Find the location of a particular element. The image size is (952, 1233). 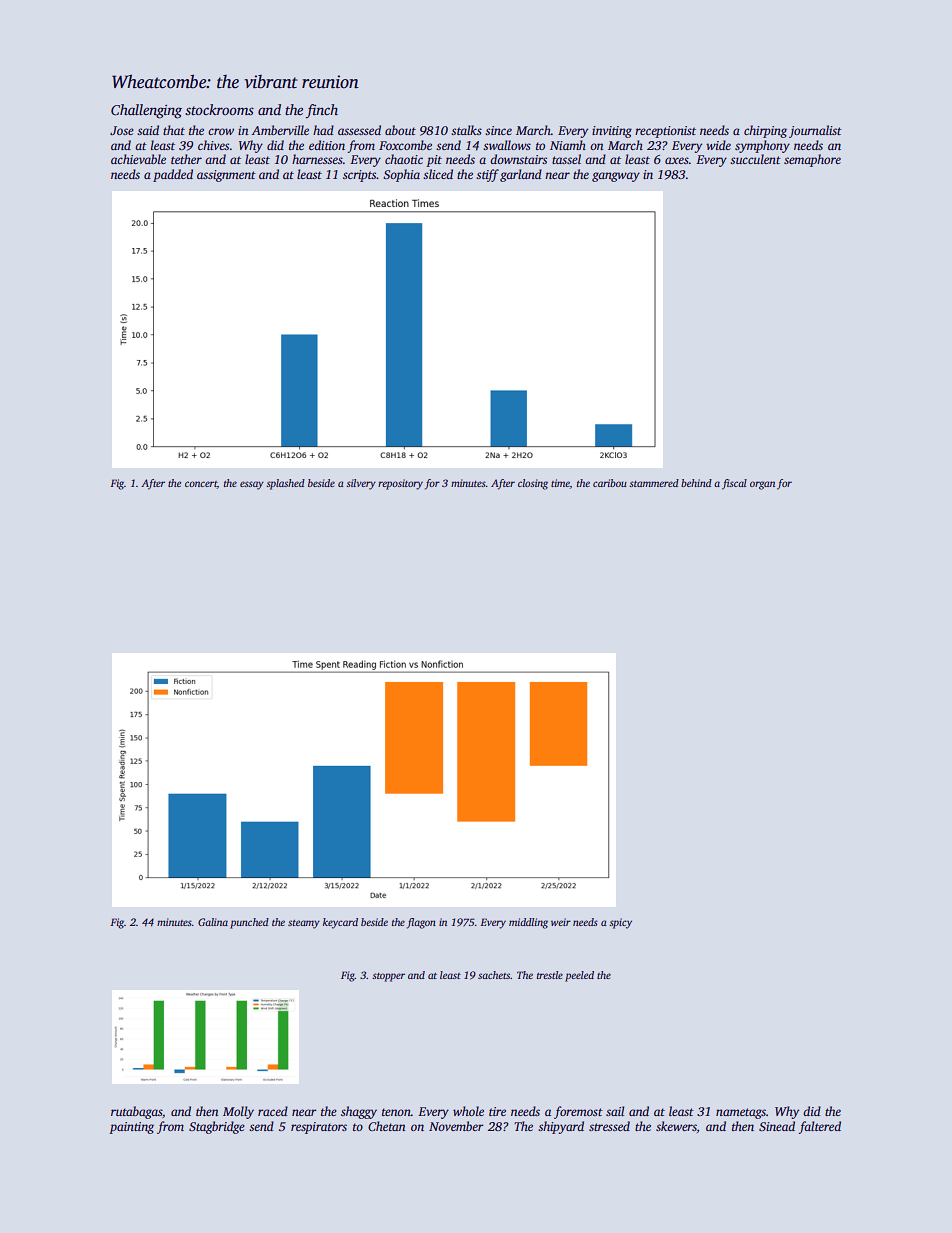

organ is located at coordinates (762, 485).
